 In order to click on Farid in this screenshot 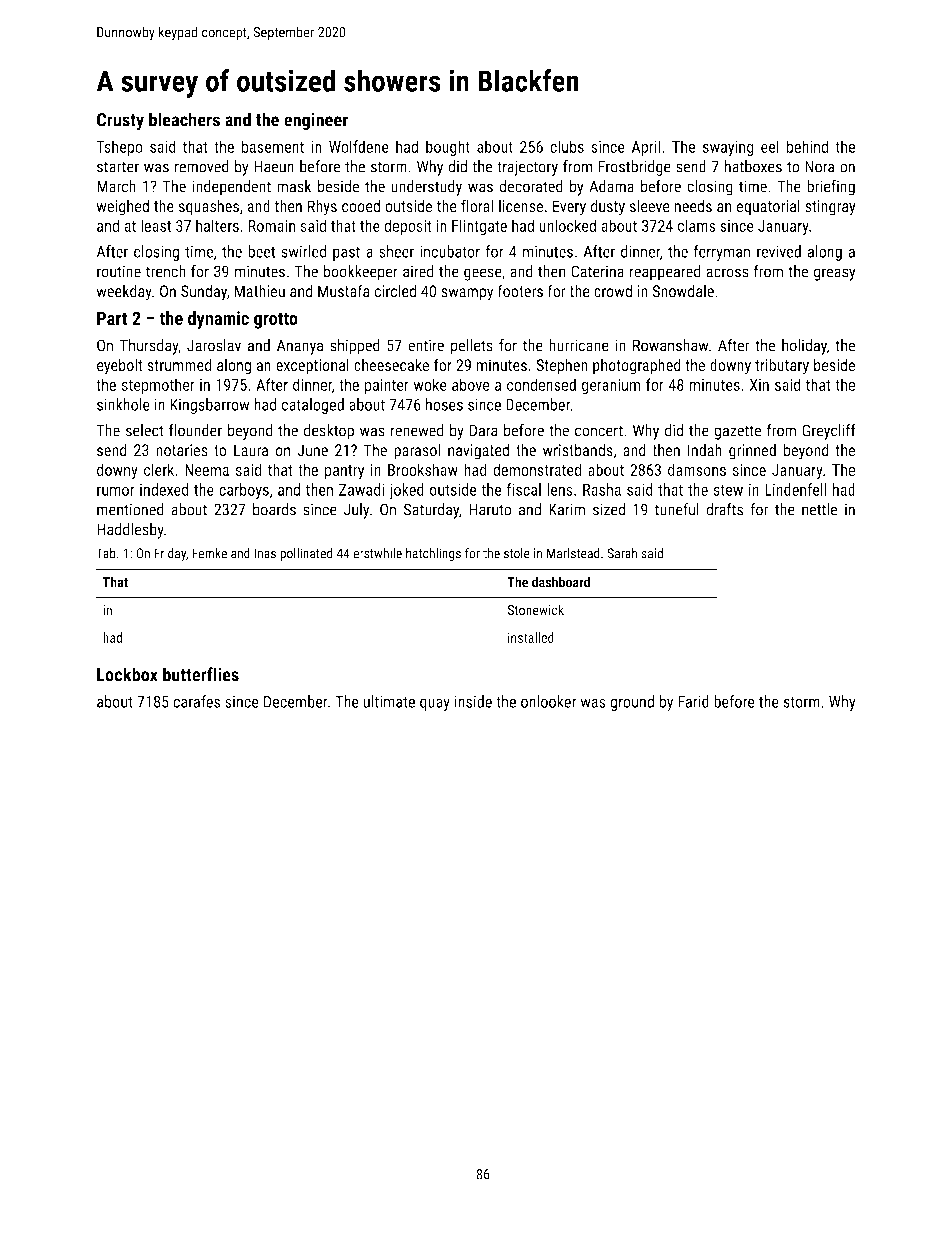, I will do `click(693, 701)`.
